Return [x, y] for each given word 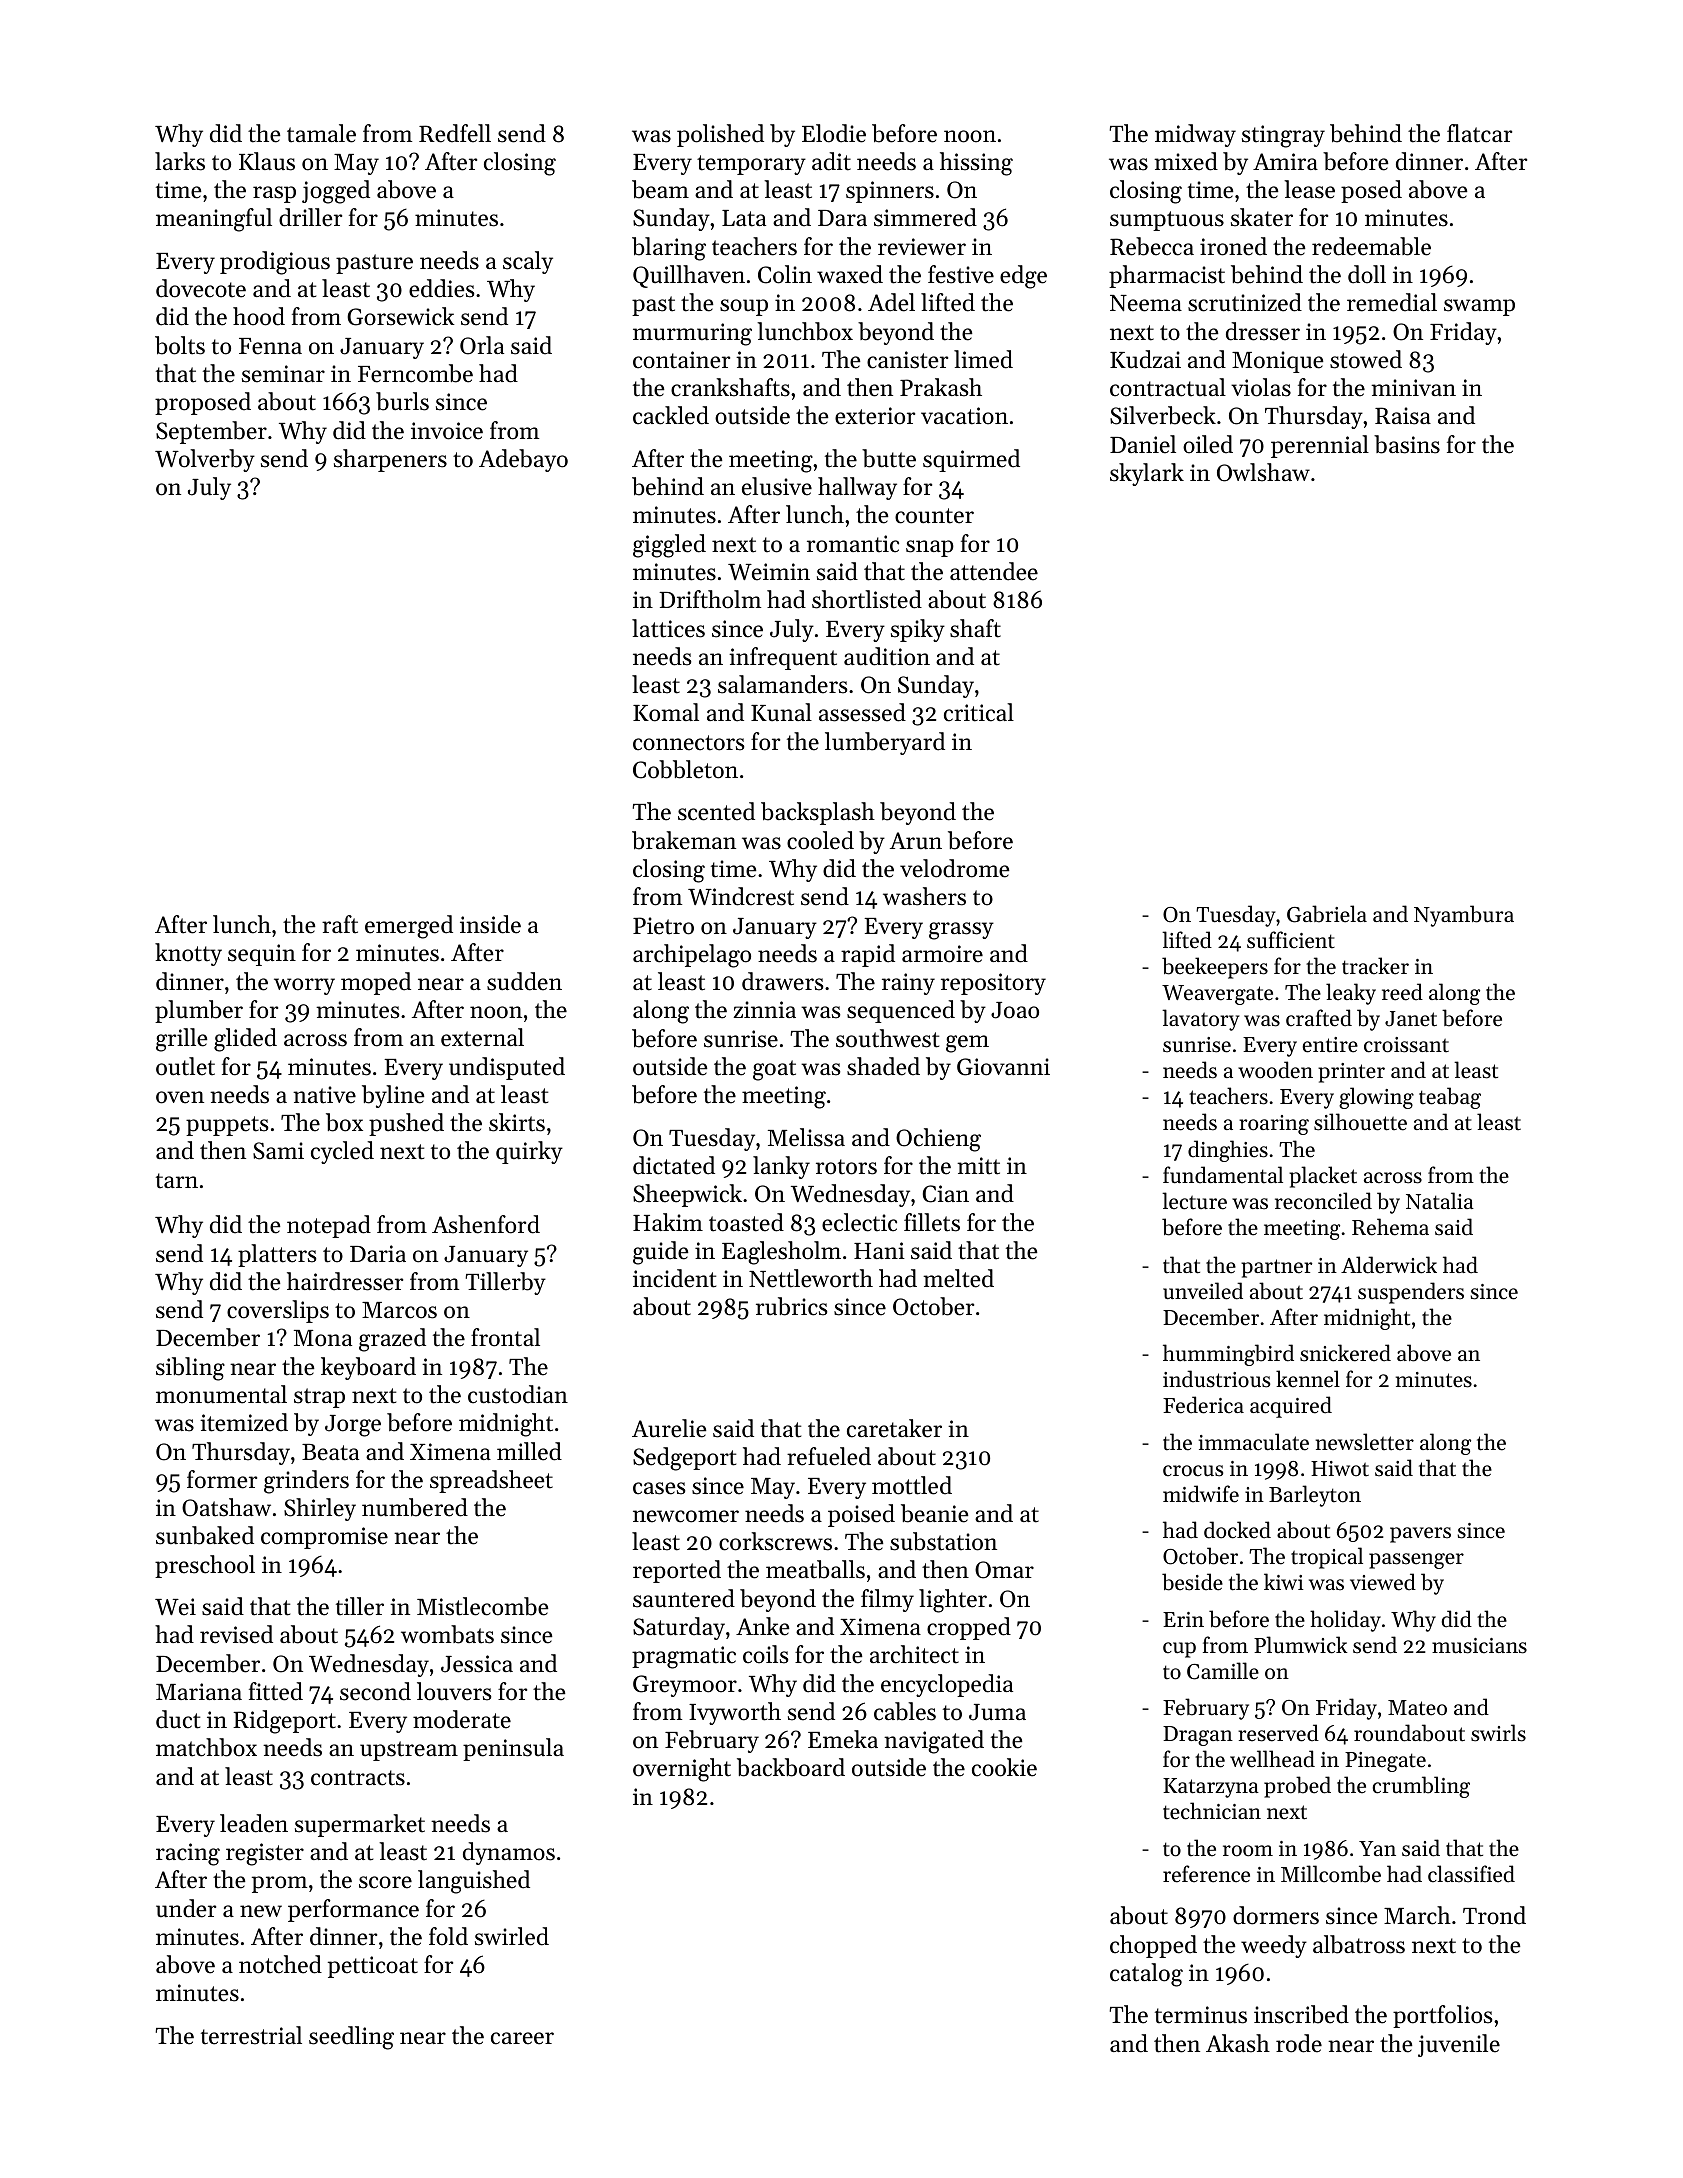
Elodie [834, 133]
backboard [791, 1767]
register [265, 1854]
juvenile [1459, 2045]
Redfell [455, 133]
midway [1195, 135]
